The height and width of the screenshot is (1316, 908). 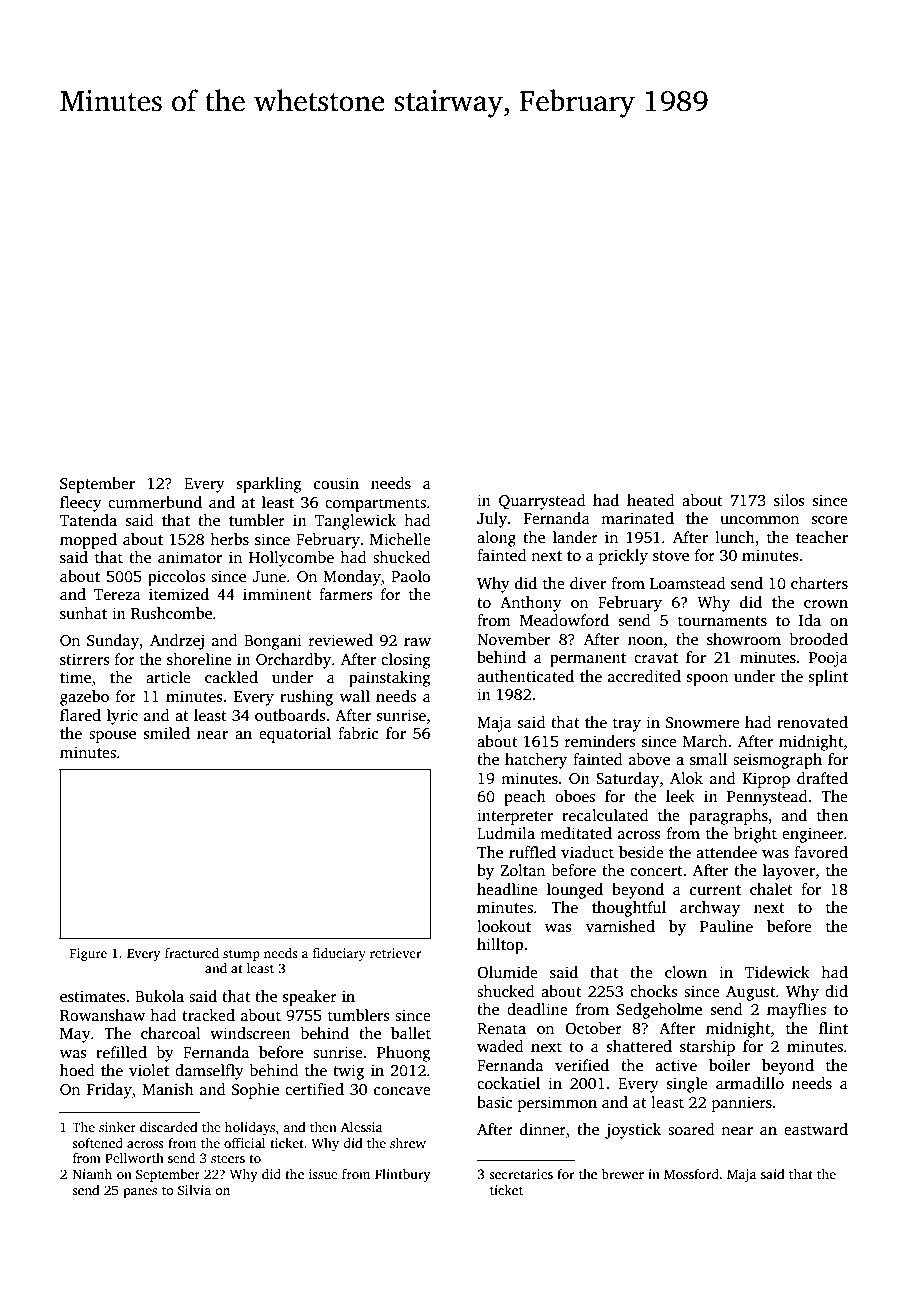 I want to click on lounged, so click(x=575, y=891).
